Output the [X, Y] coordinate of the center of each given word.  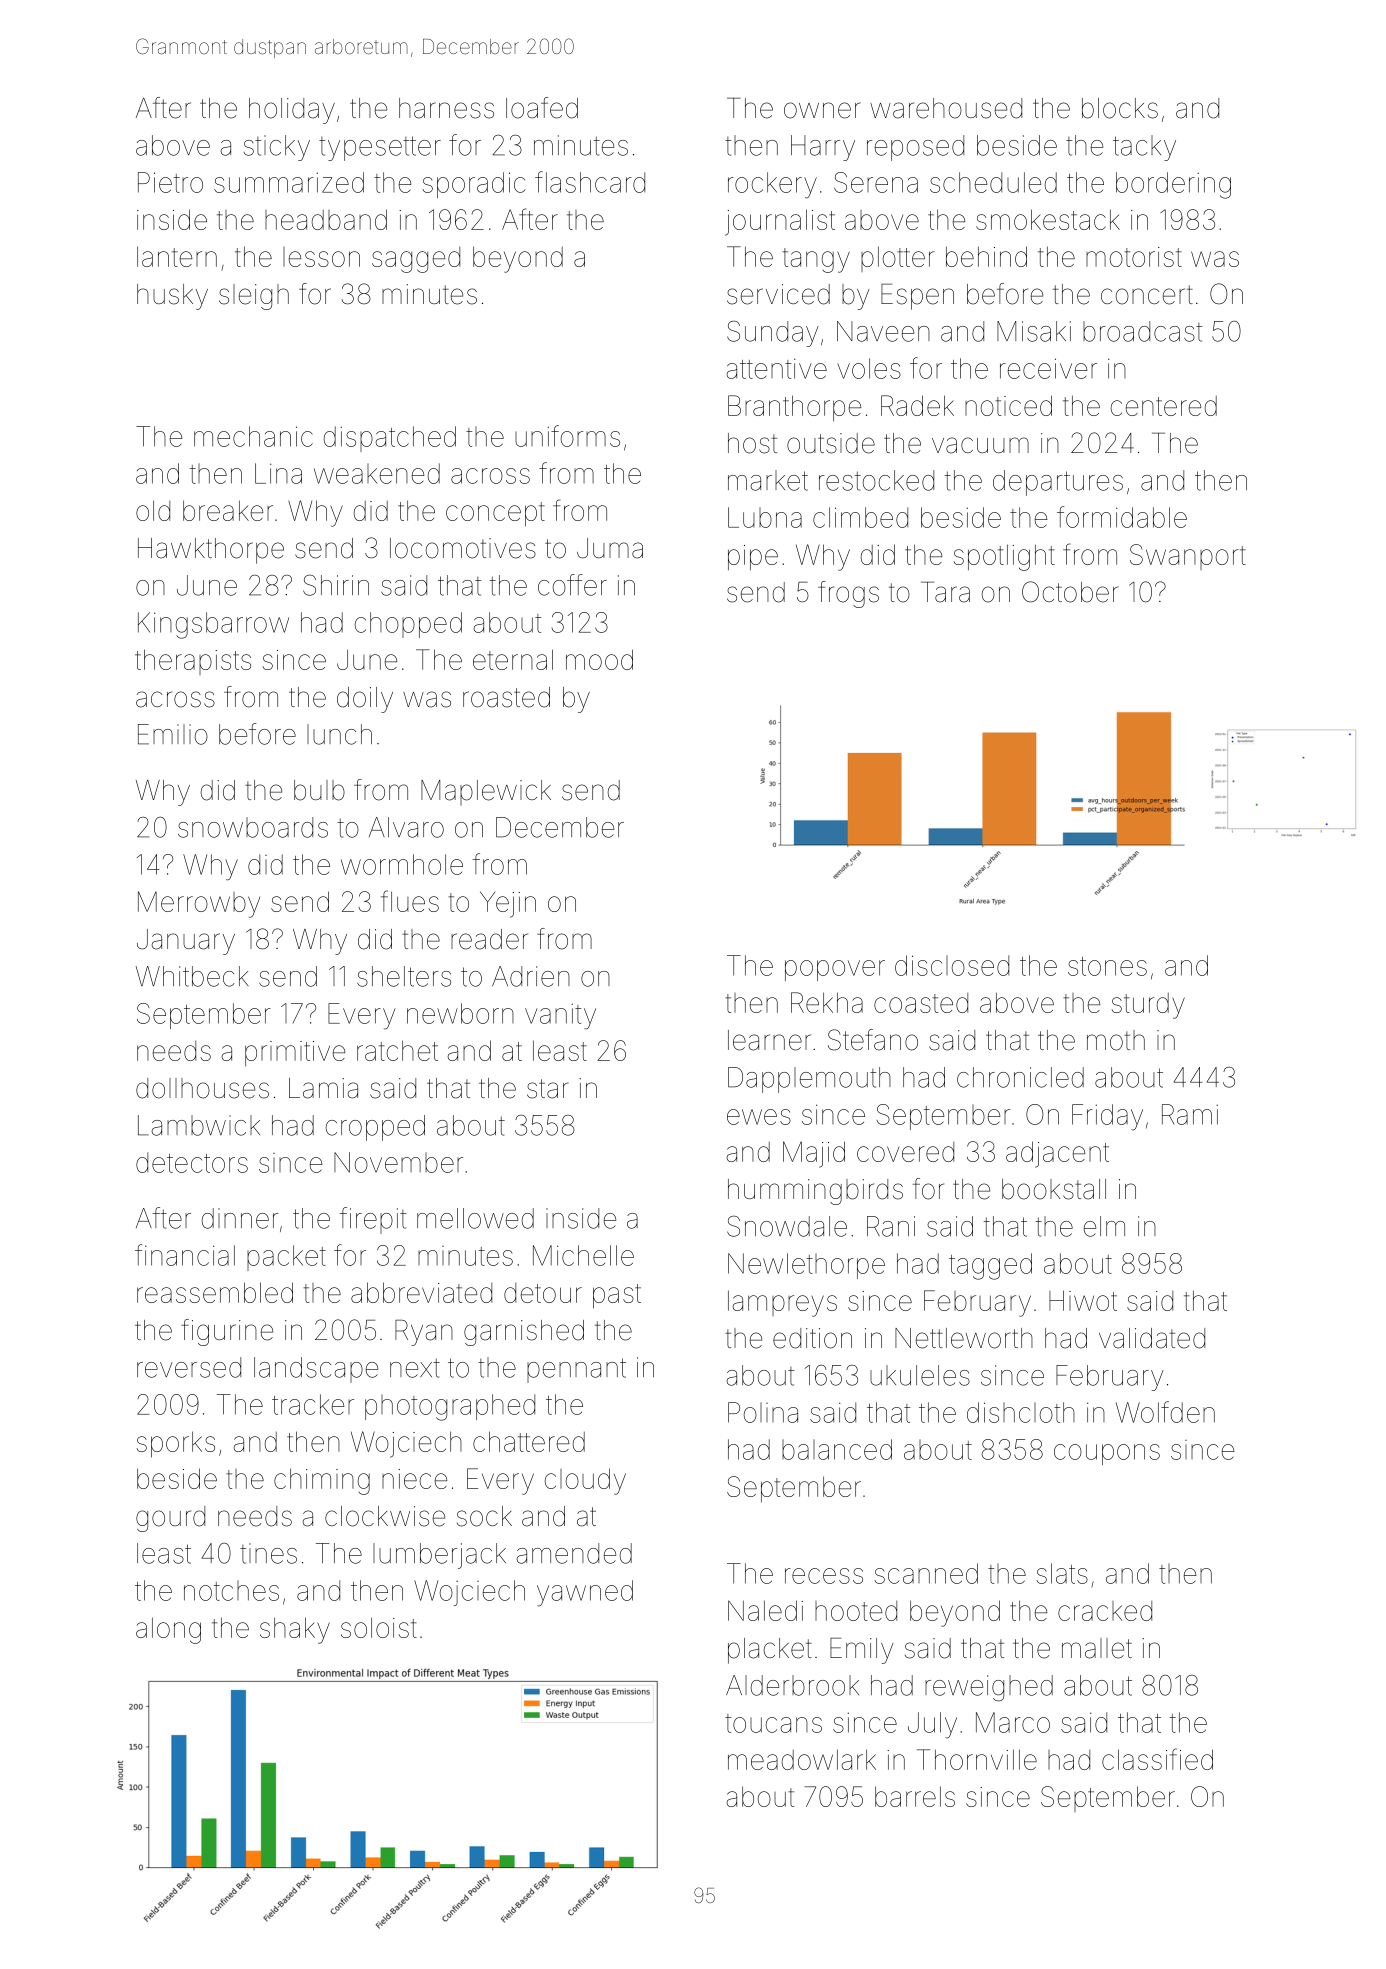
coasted [921, 1003]
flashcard [590, 182]
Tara [945, 592]
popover [835, 970]
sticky [277, 148]
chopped [408, 625]
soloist [379, 1627]
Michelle [583, 1255]
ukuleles [920, 1375]
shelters [404, 976]
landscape [316, 1370]
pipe [753, 557]
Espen [917, 297]
